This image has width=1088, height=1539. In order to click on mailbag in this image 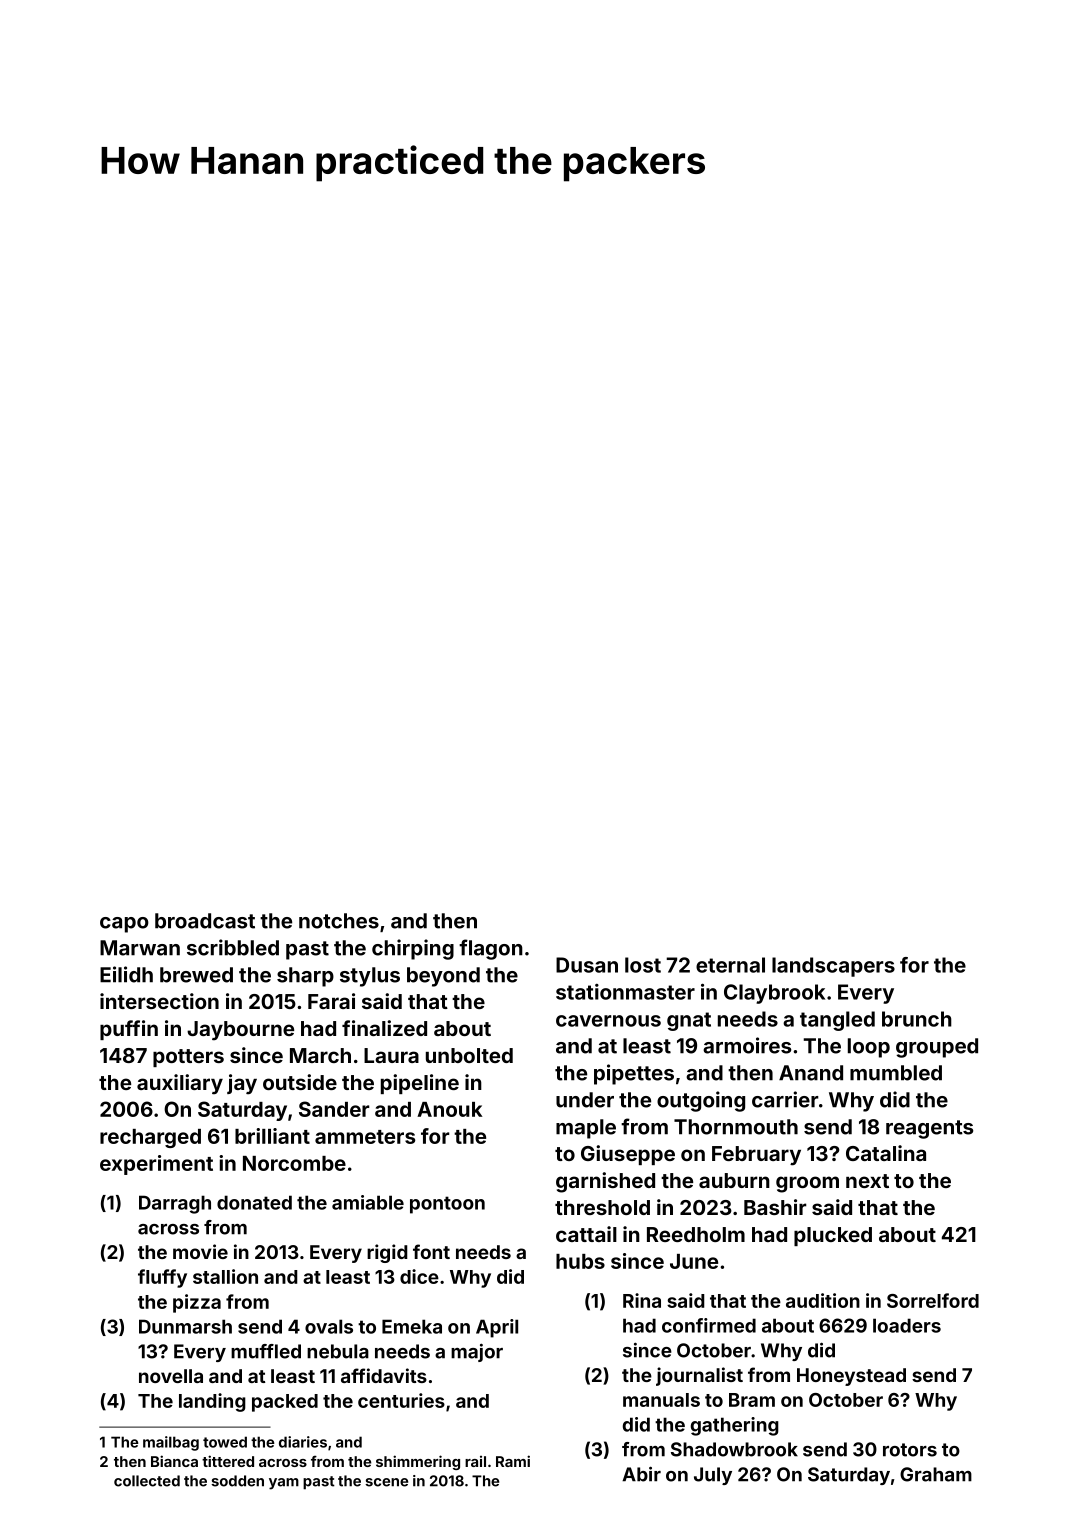, I will do `click(171, 1443)`.
